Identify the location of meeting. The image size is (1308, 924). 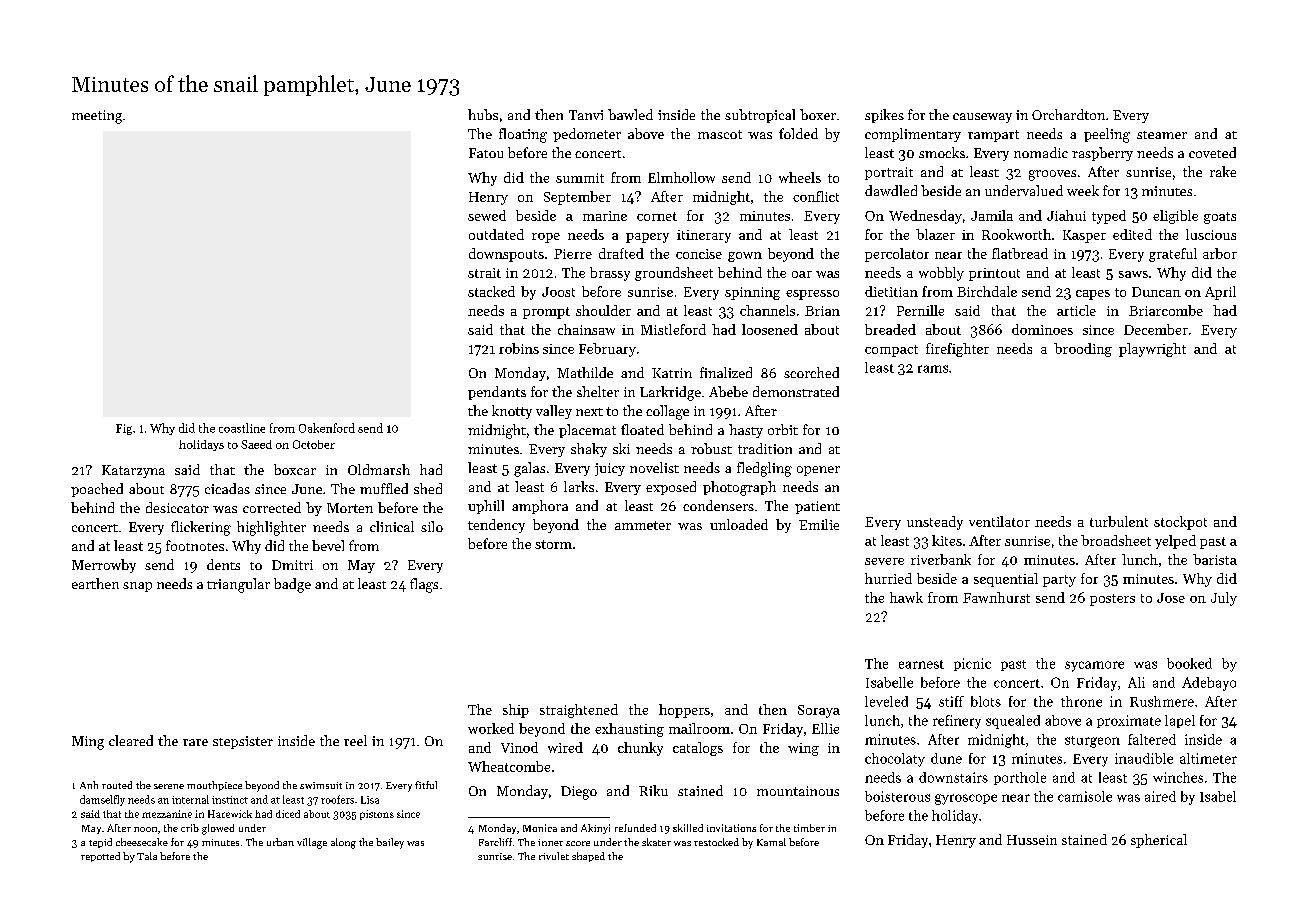
(97, 117).
